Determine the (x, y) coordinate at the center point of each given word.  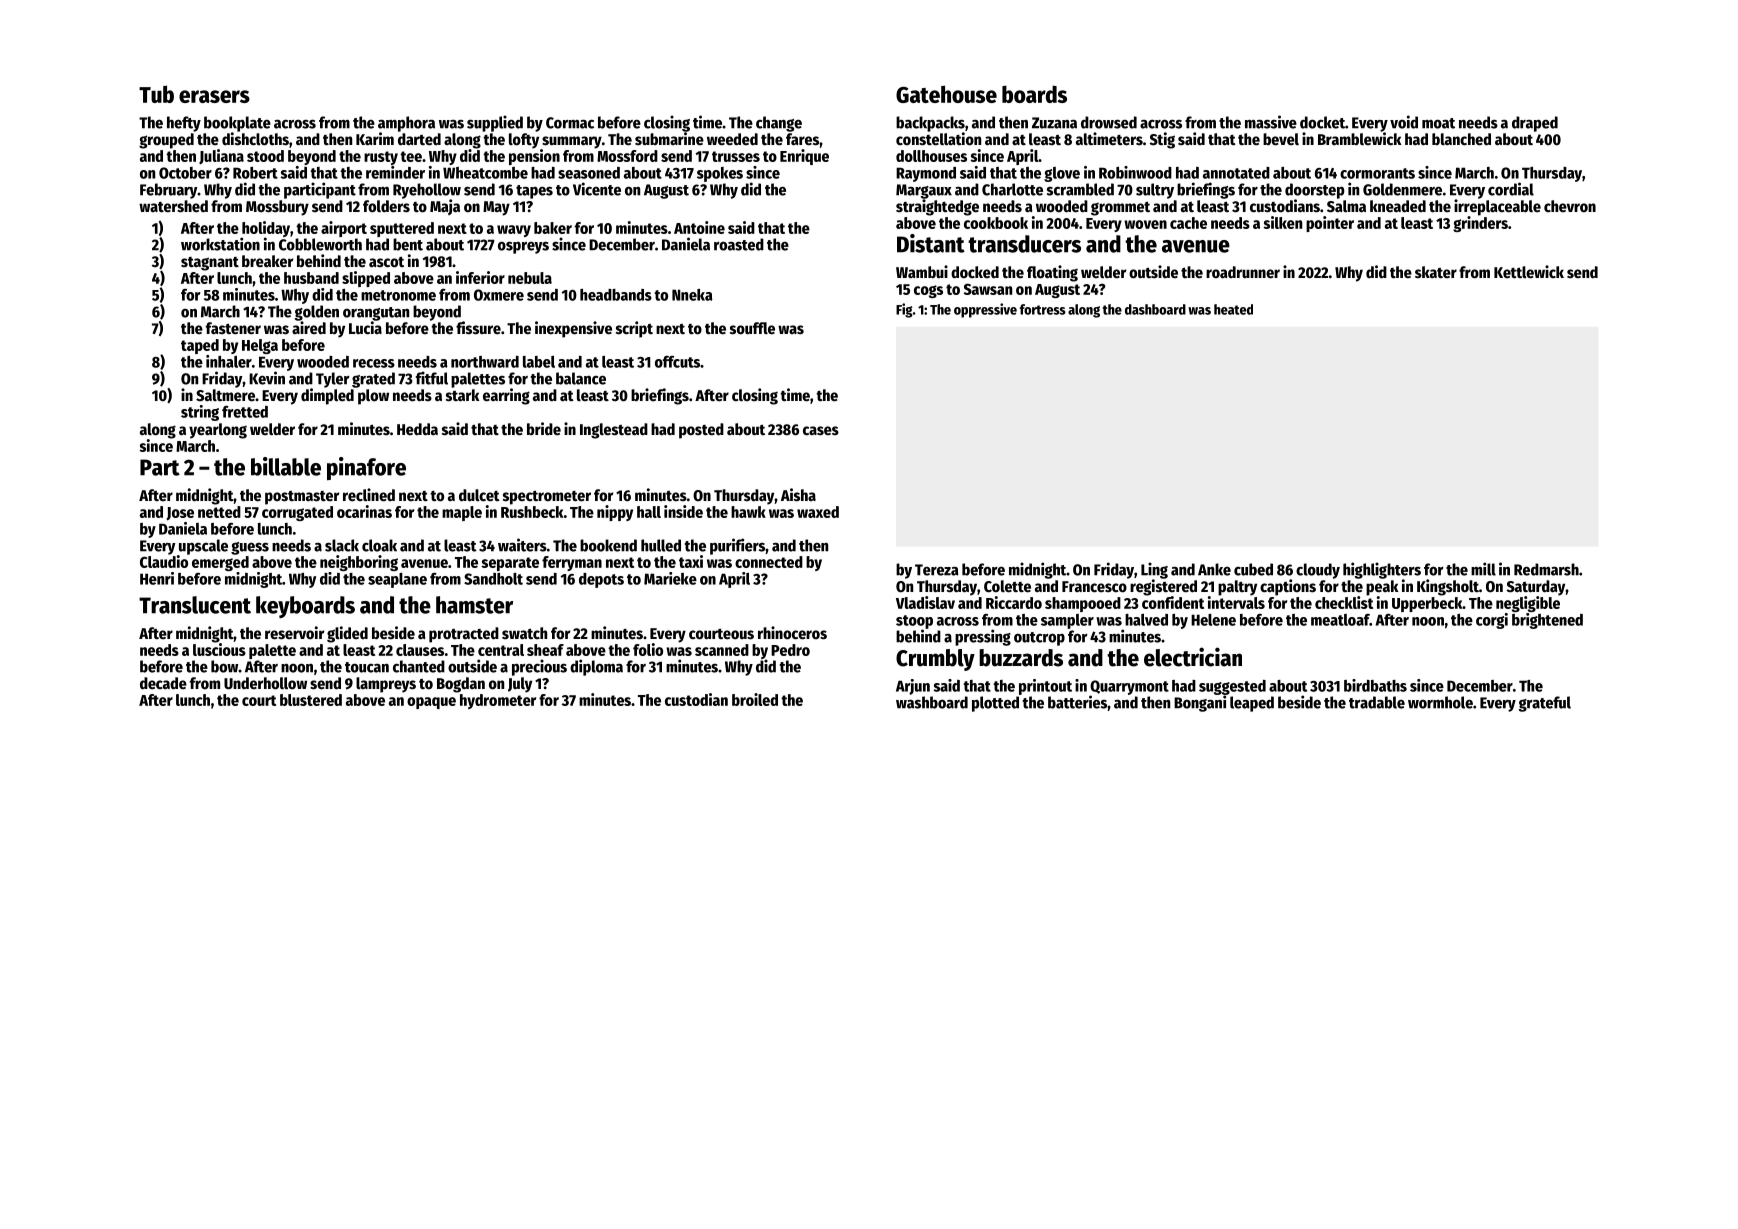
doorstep (1315, 191)
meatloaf (1340, 620)
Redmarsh (1546, 569)
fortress (1043, 309)
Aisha (798, 495)
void (1404, 122)
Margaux (924, 191)
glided (347, 634)
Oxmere (499, 295)
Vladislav (925, 602)
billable (286, 466)
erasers (214, 96)
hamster (474, 605)
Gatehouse (946, 94)
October (185, 173)
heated (1233, 309)
